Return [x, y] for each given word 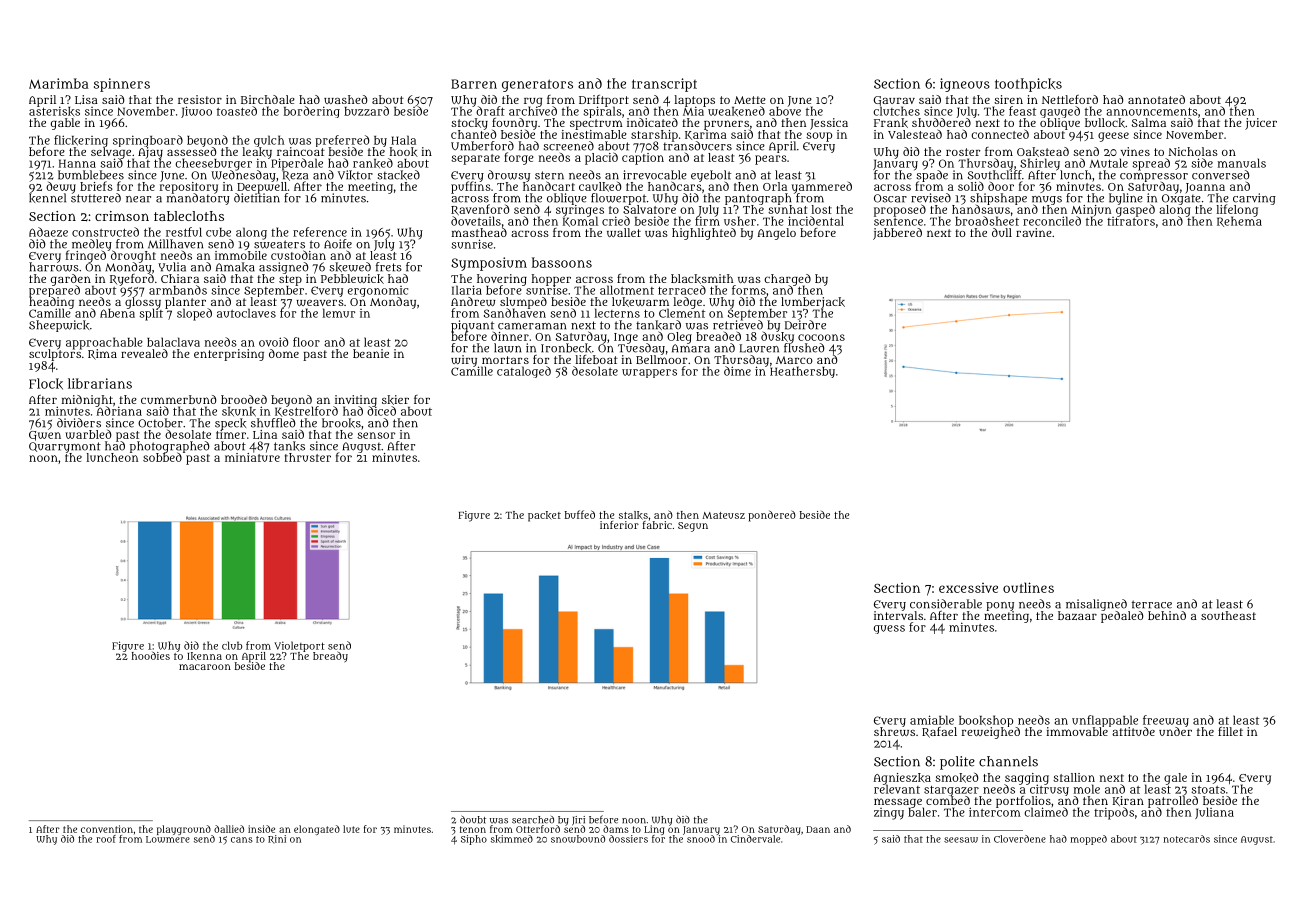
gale [1175, 779]
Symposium [489, 264]
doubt [473, 819]
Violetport [299, 646]
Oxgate [1181, 199]
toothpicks [1028, 85]
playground [184, 830]
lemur [338, 313]
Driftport [604, 101]
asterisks [54, 111]
